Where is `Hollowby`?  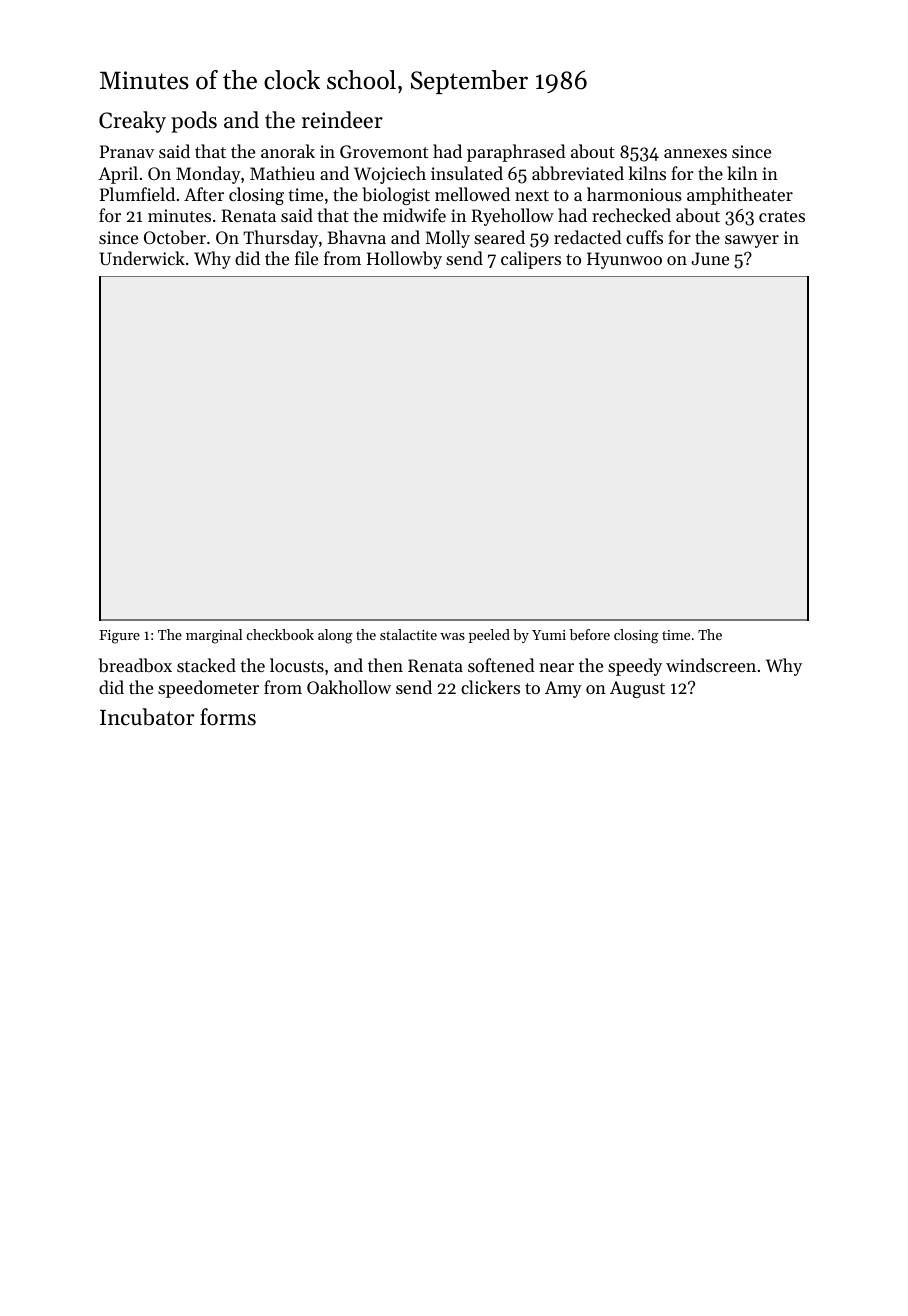
Hollowby is located at coordinates (404, 260).
